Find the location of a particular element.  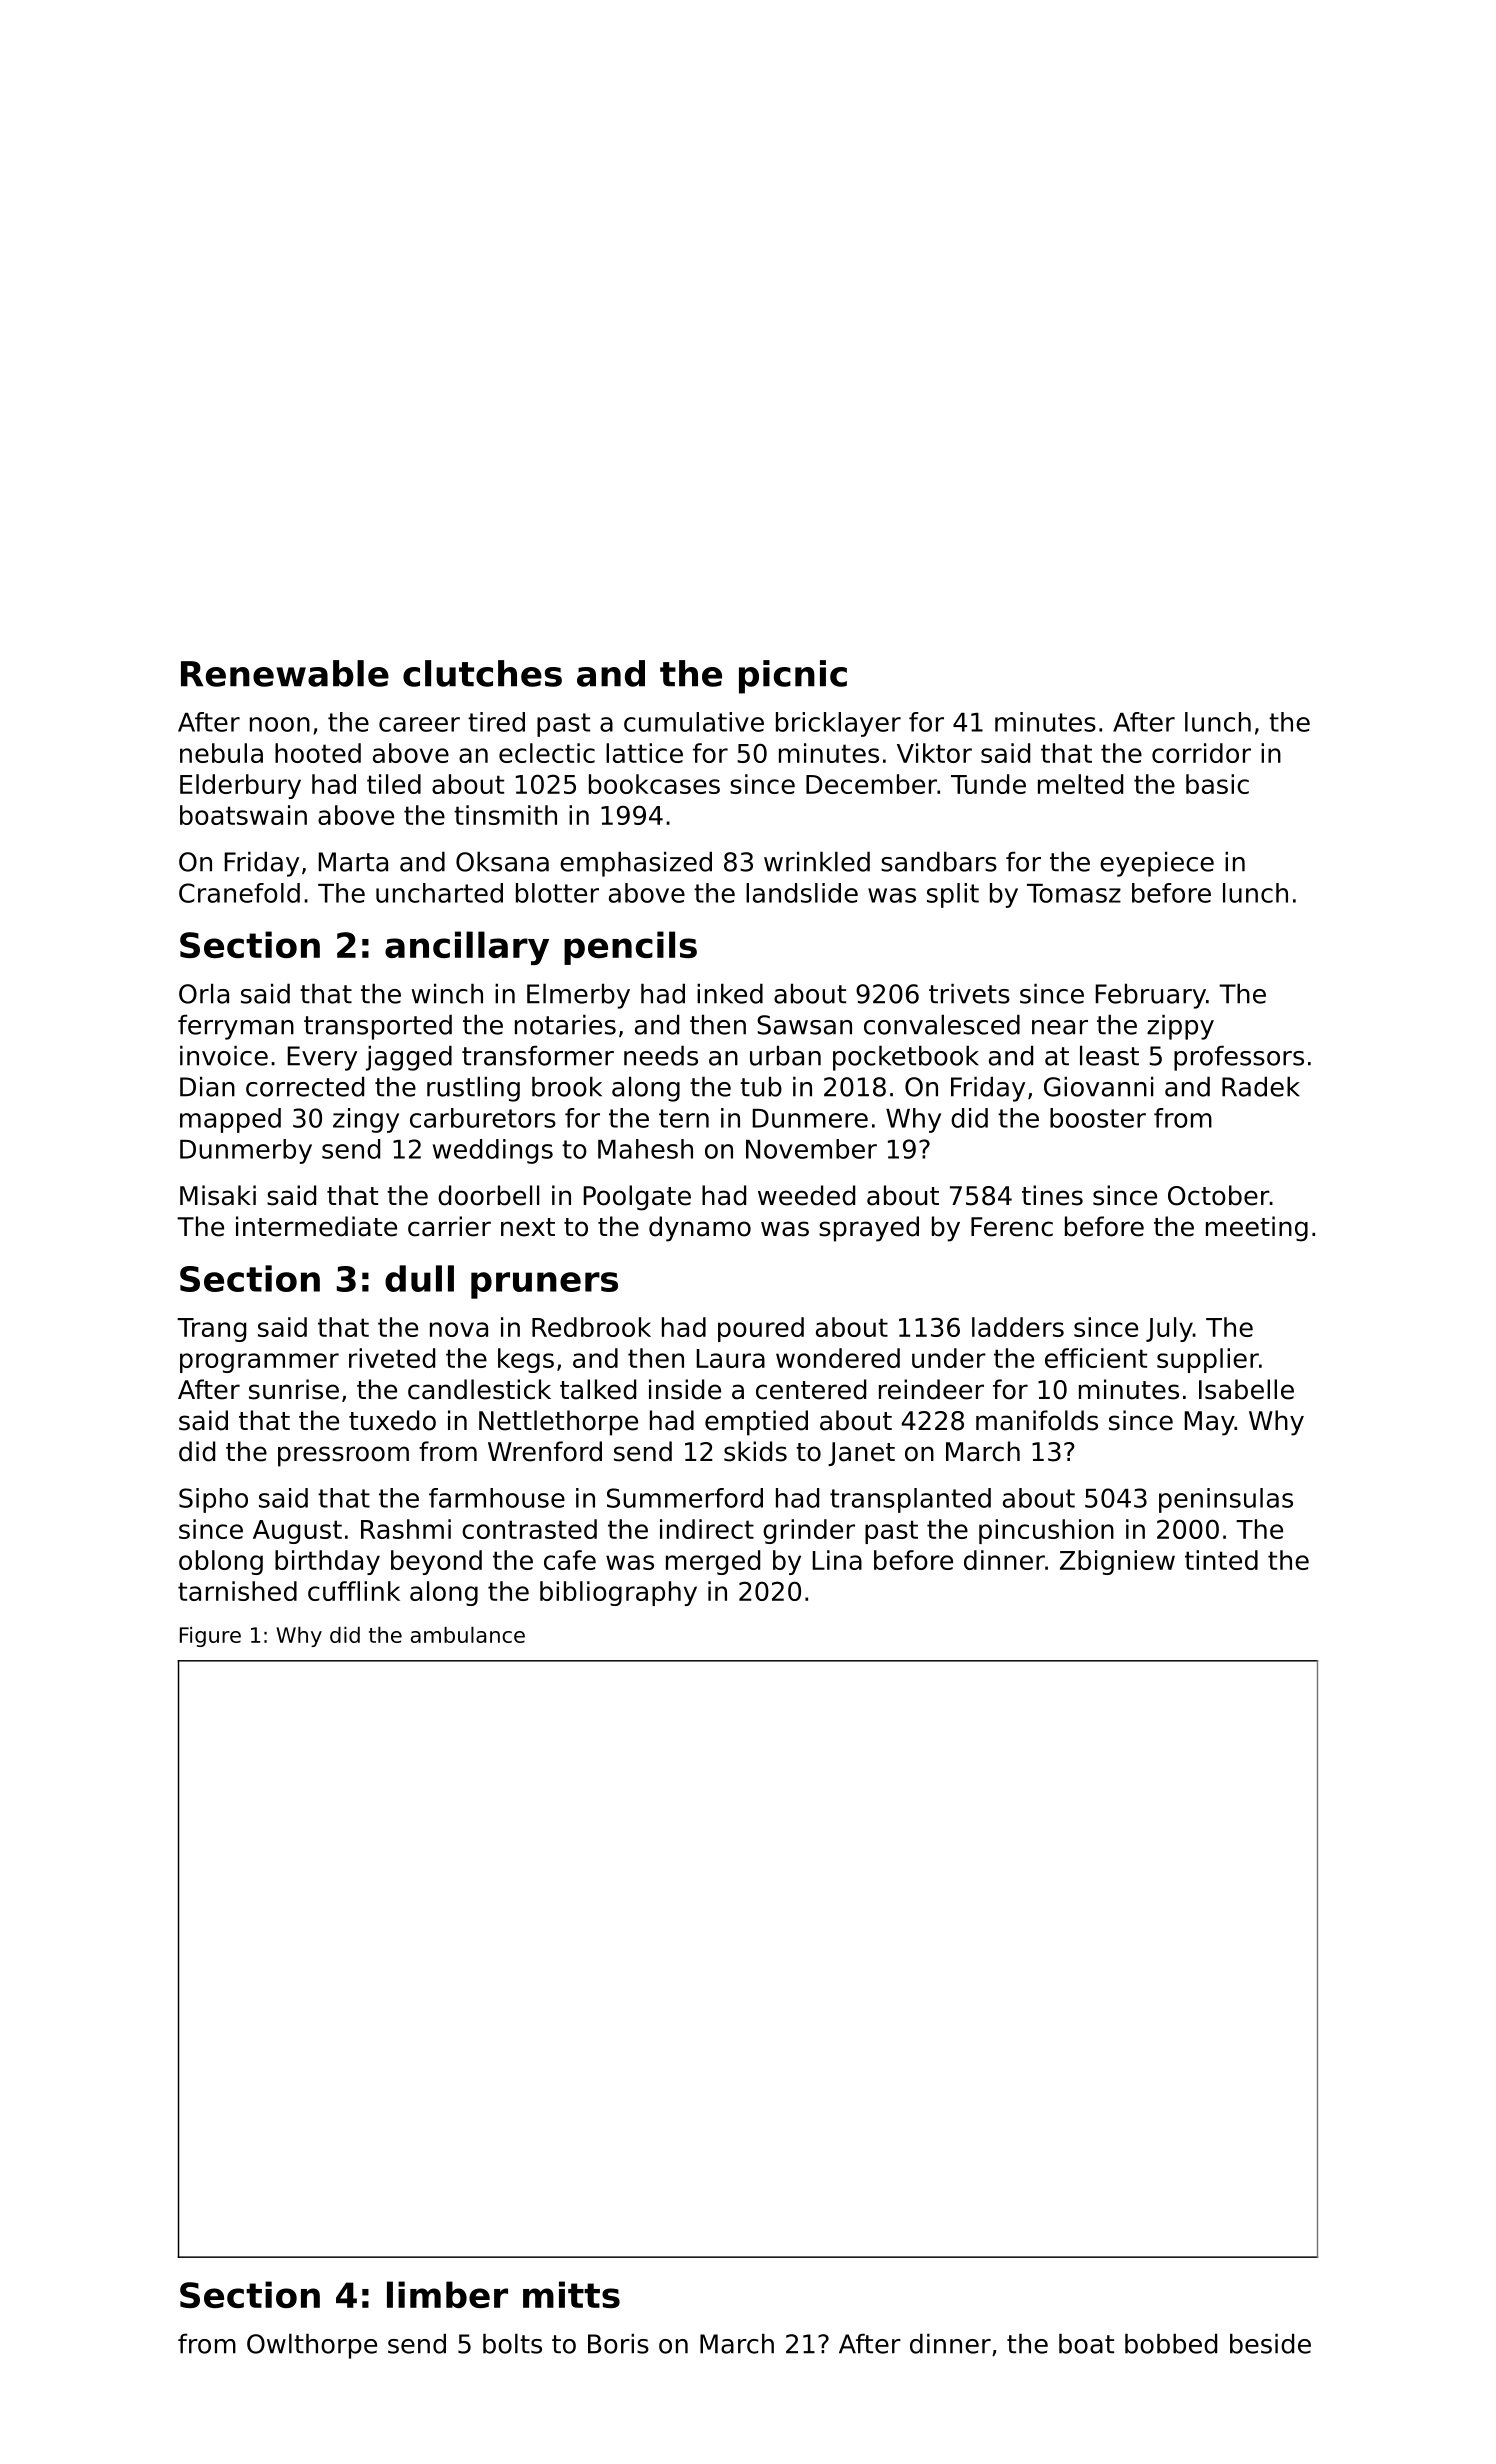

picnic is located at coordinates (793, 677).
